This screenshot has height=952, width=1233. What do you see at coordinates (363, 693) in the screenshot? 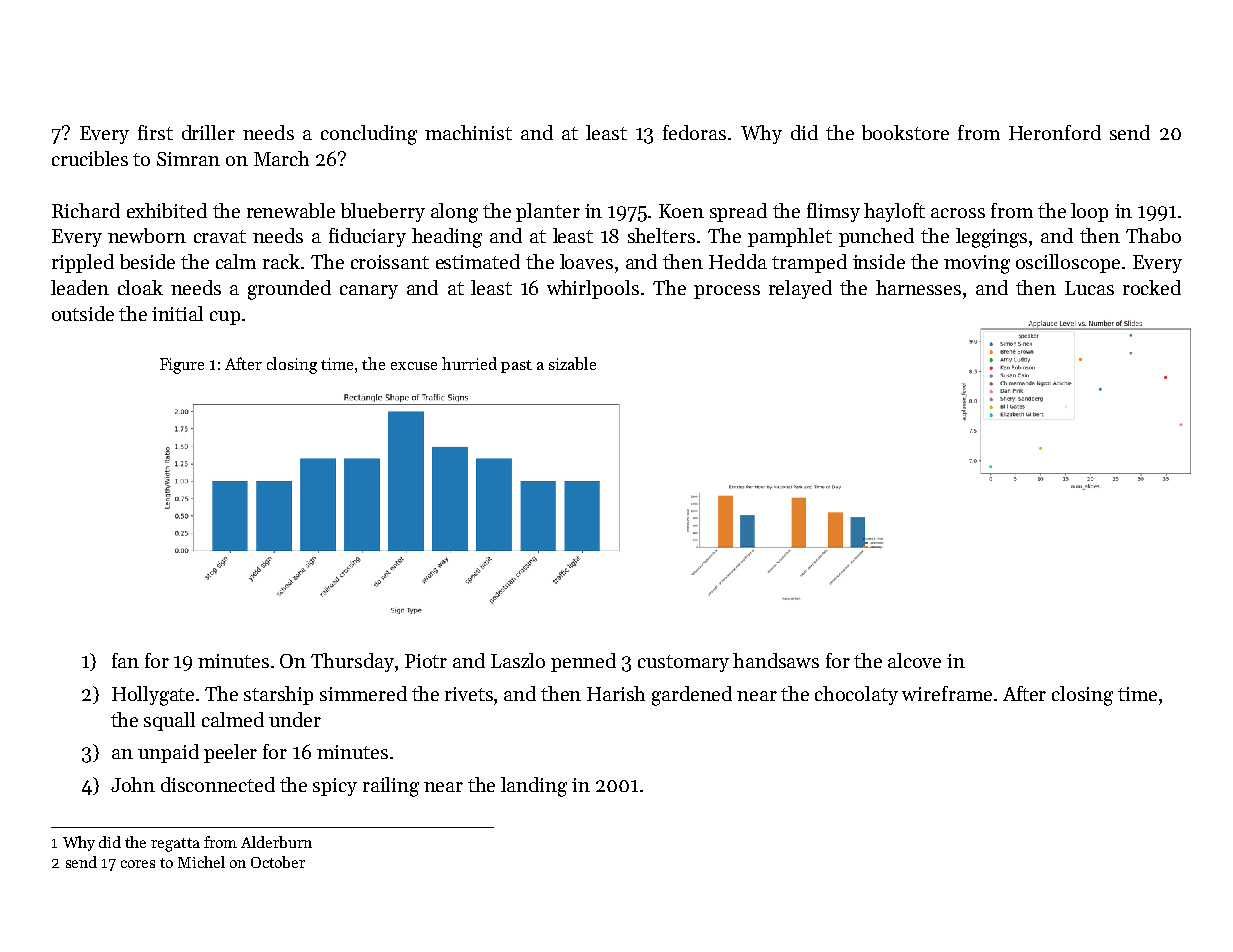
I see `simmered` at bounding box center [363, 693].
